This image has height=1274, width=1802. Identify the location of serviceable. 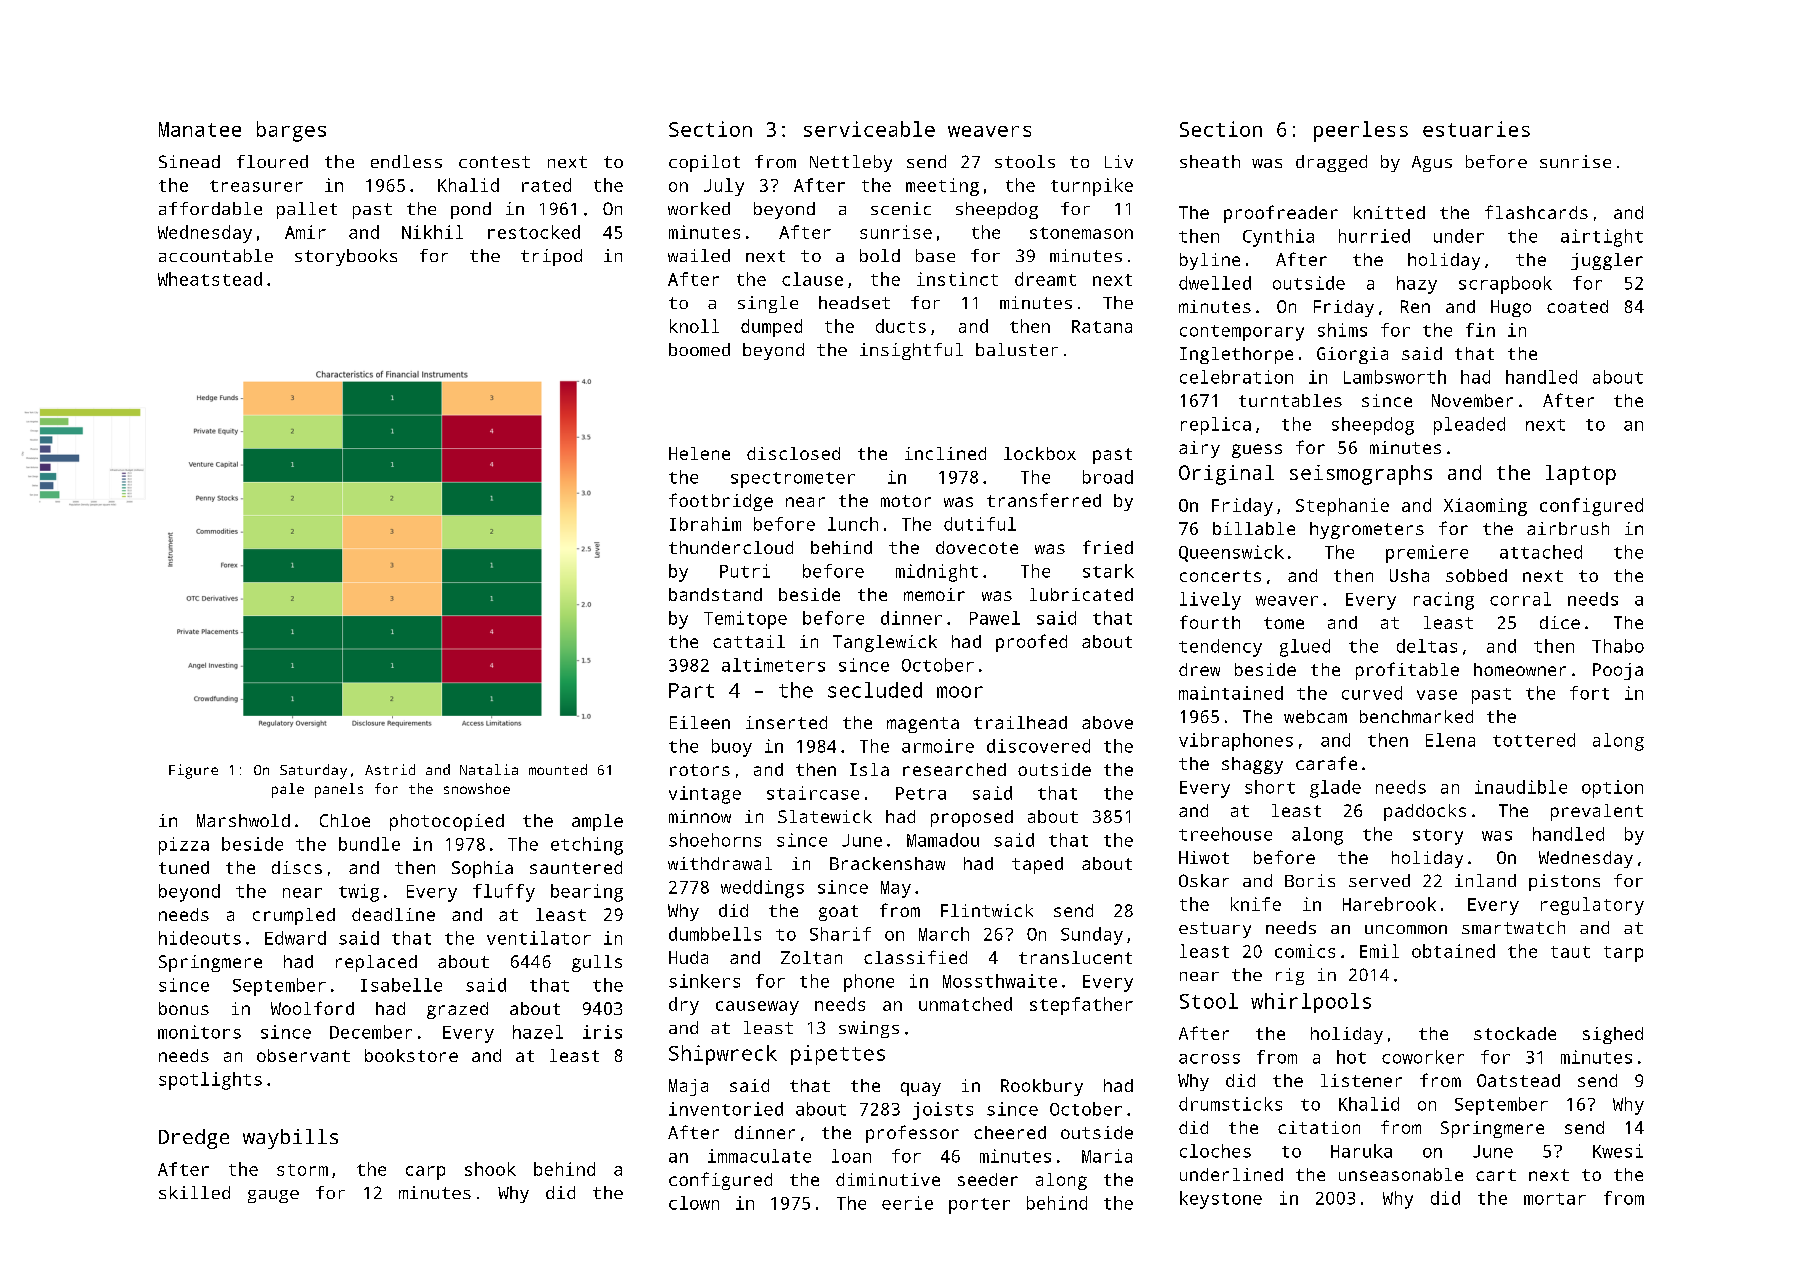
(869, 129).
